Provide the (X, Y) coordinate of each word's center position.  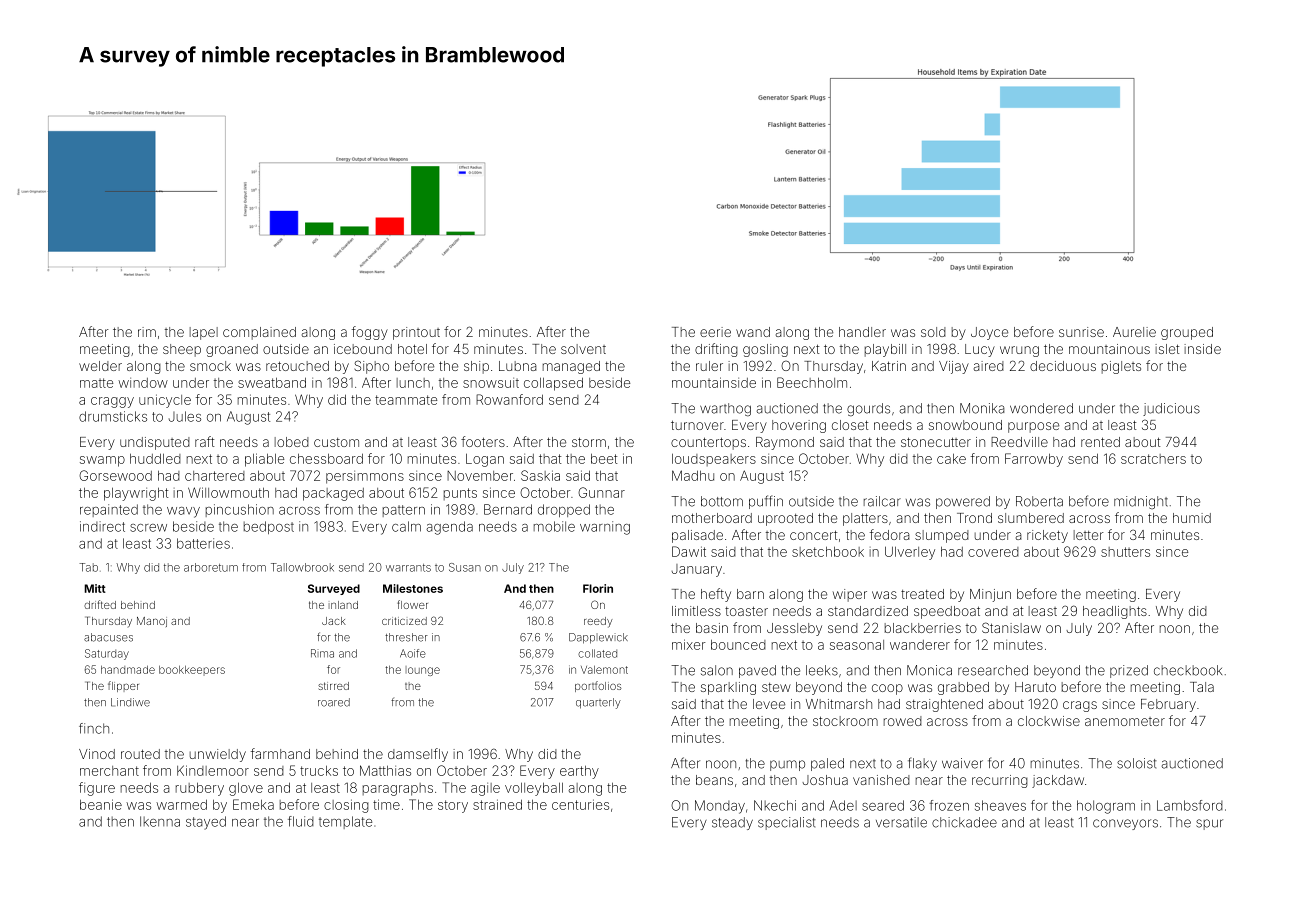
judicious (1171, 409)
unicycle (165, 401)
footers (483, 441)
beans (714, 780)
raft (204, 441)
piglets (1121, 367)
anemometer (1125, 721)
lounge (423, 671)
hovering (799, 426)
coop (887, 689)
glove (246, 789)
